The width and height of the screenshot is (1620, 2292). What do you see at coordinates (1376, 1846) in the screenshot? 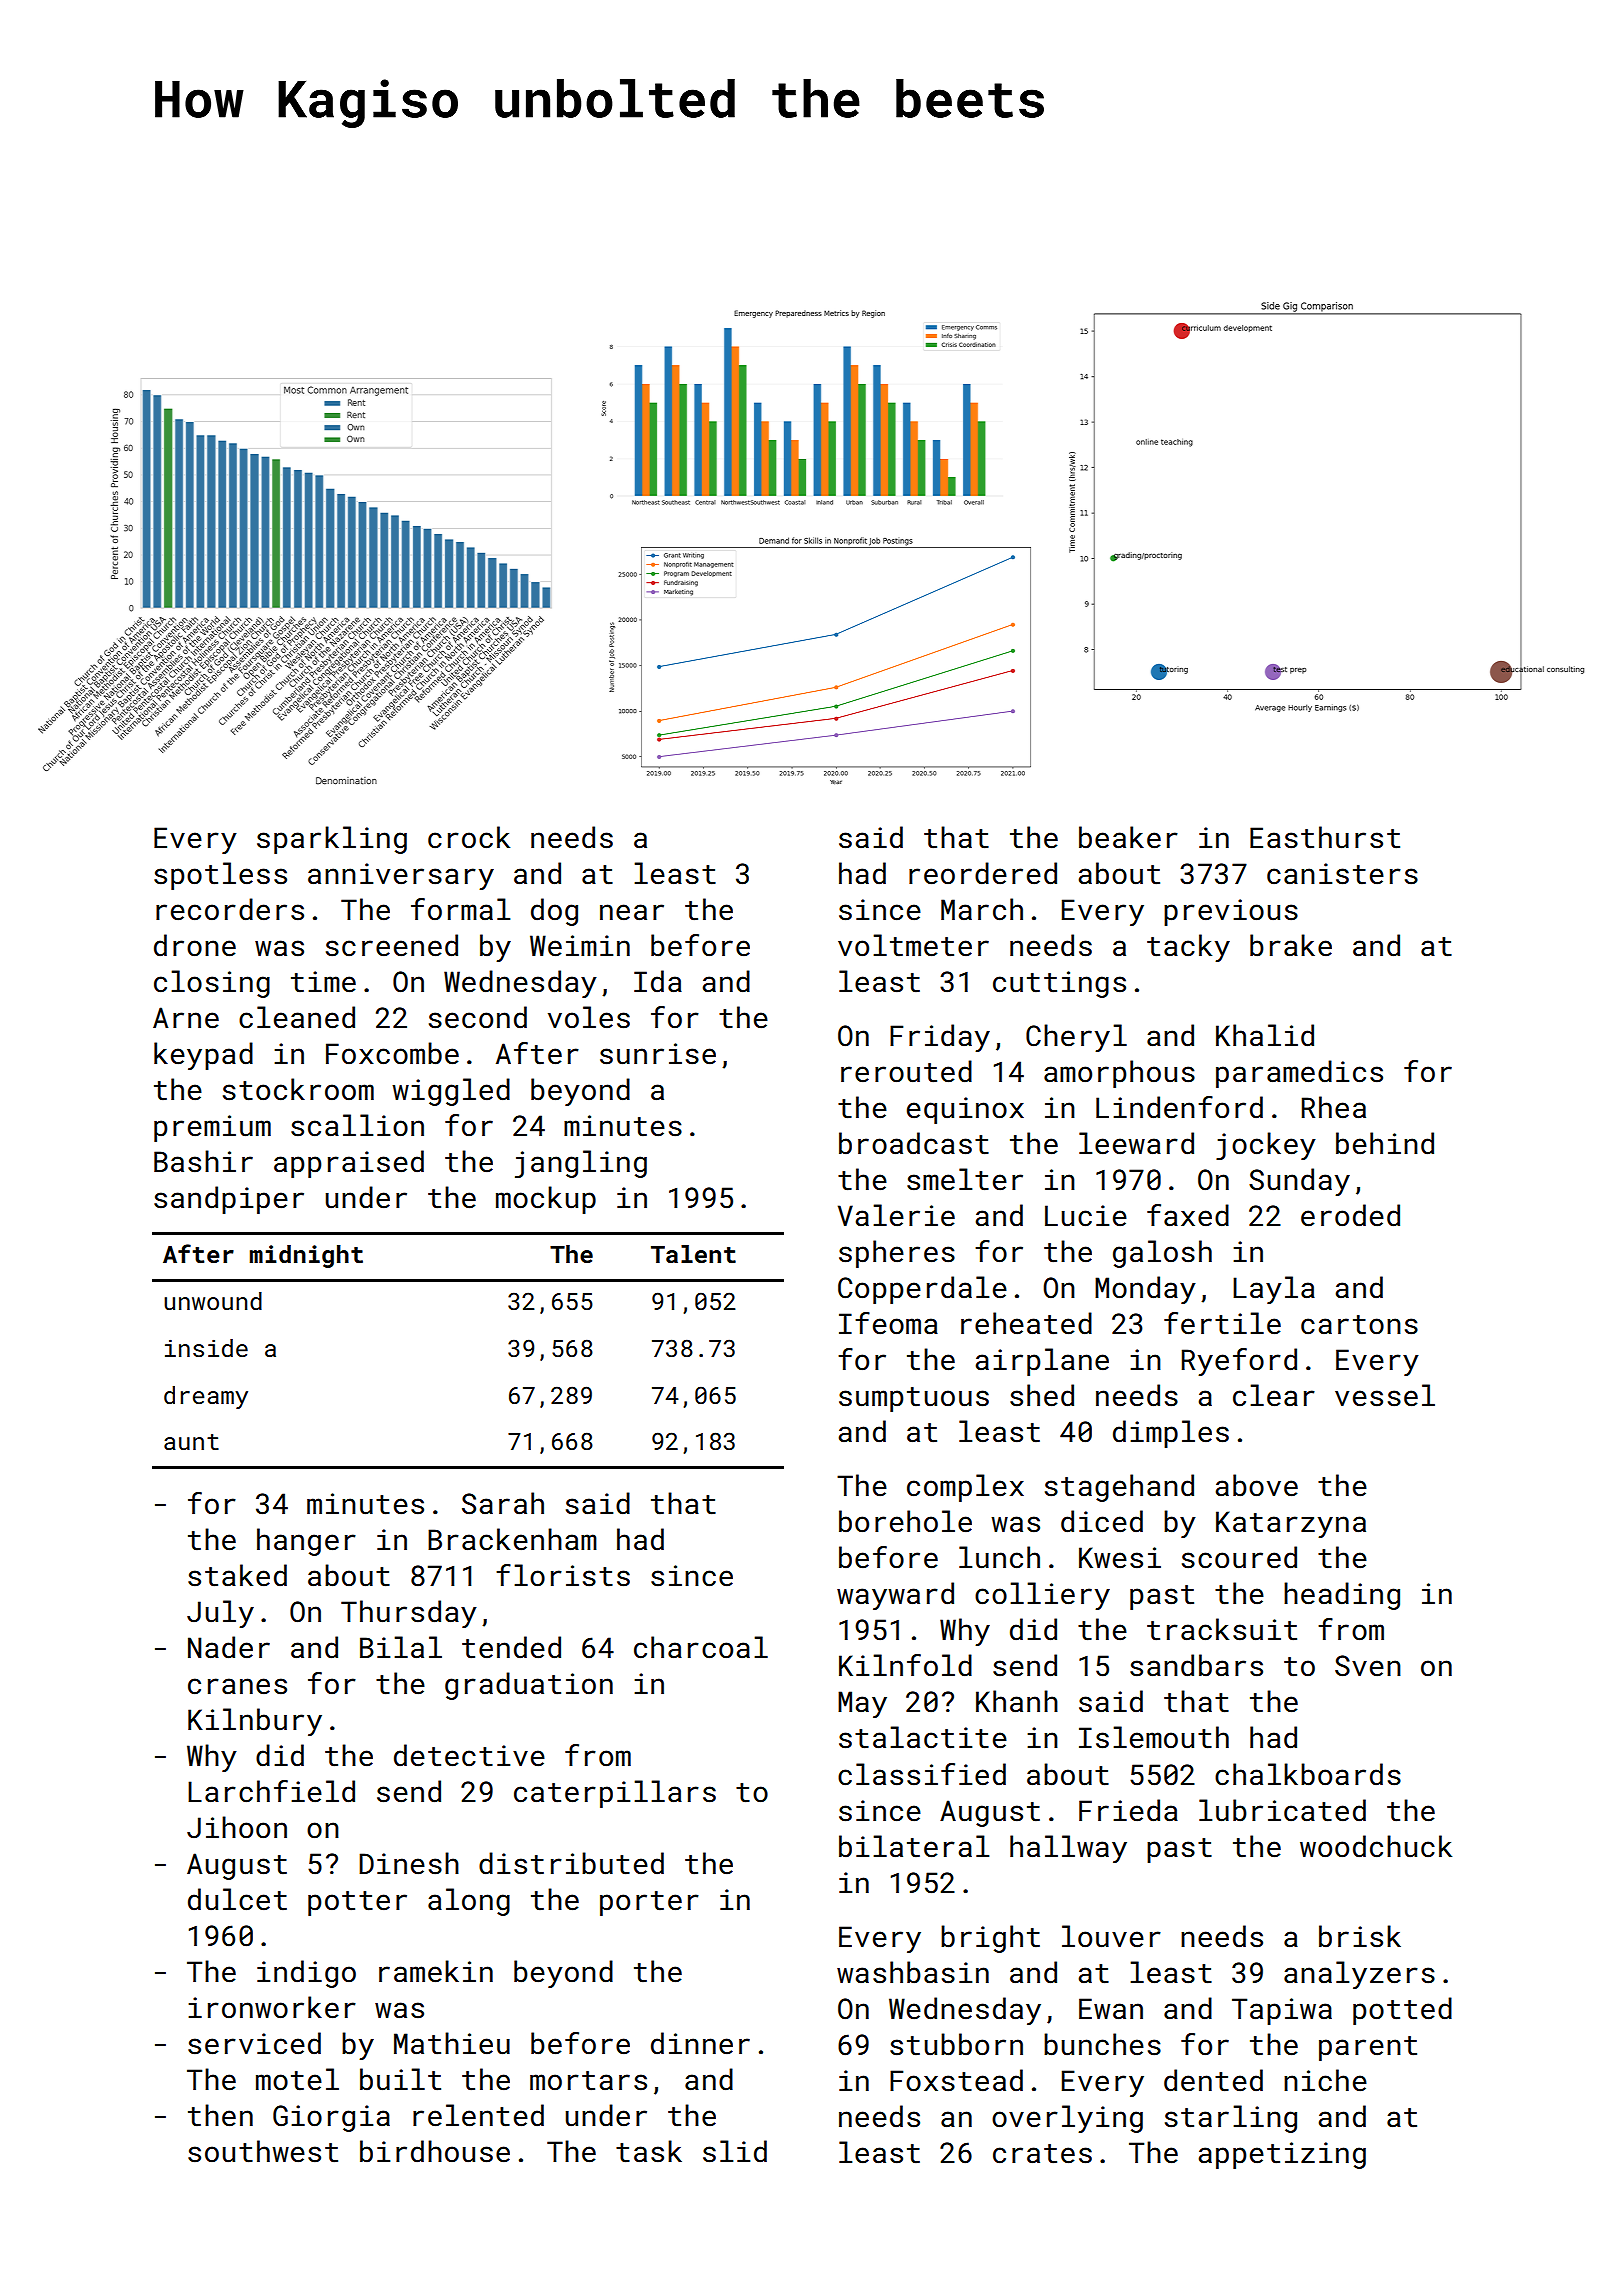
I see `woodchuck` at bounding box center [1376, 1846].
